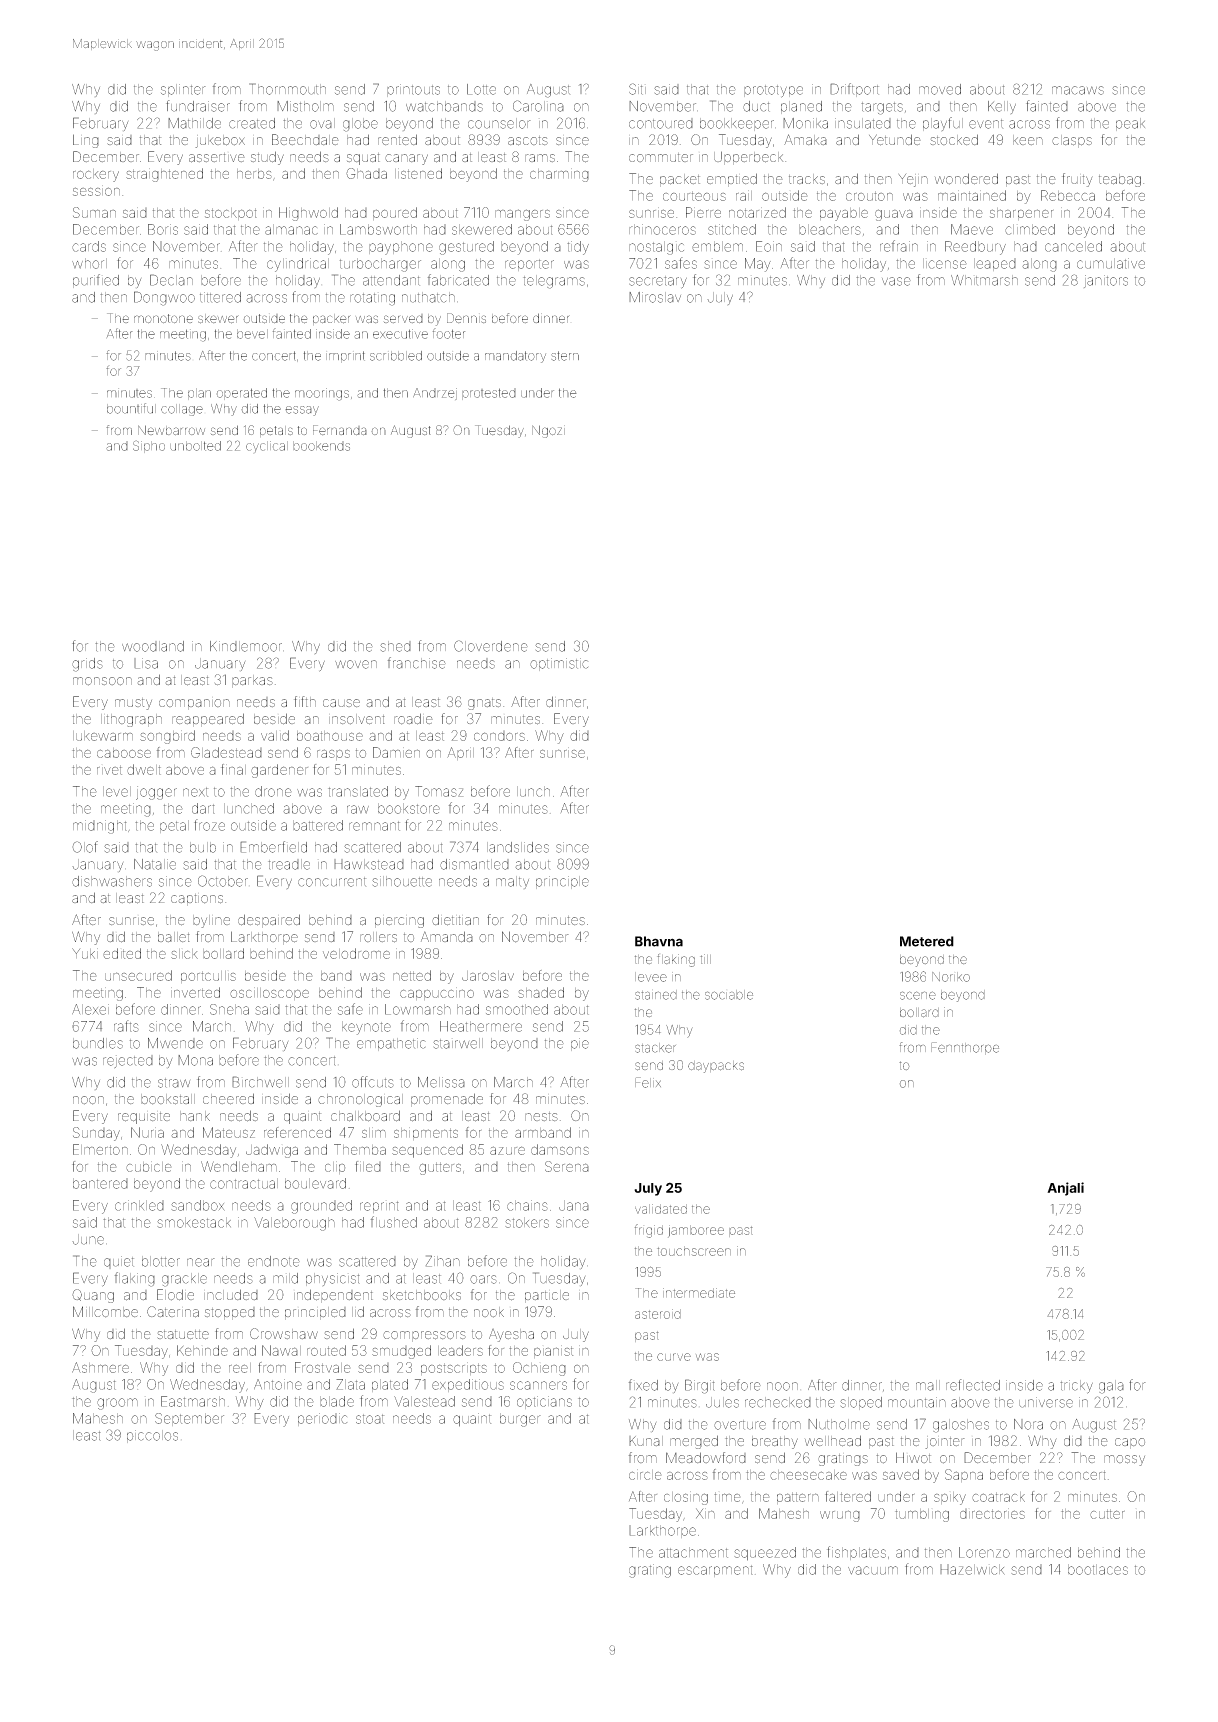 The height and width of the document is (1722, 1218). Describe the element at coordinates (466, 318) in the document. I see `Dennis` at that location.
